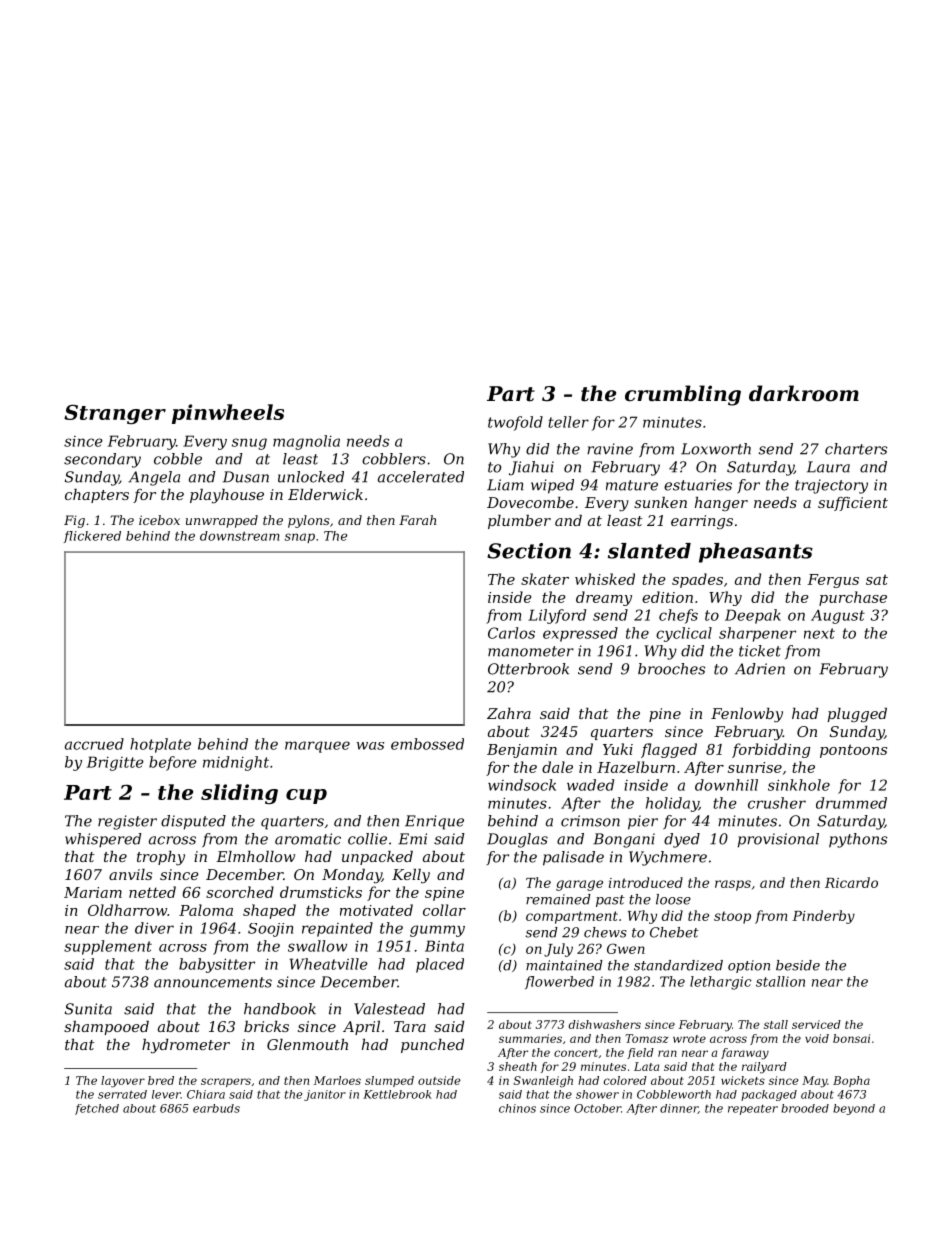  I want to click on Adrien, so click(760, 669).
